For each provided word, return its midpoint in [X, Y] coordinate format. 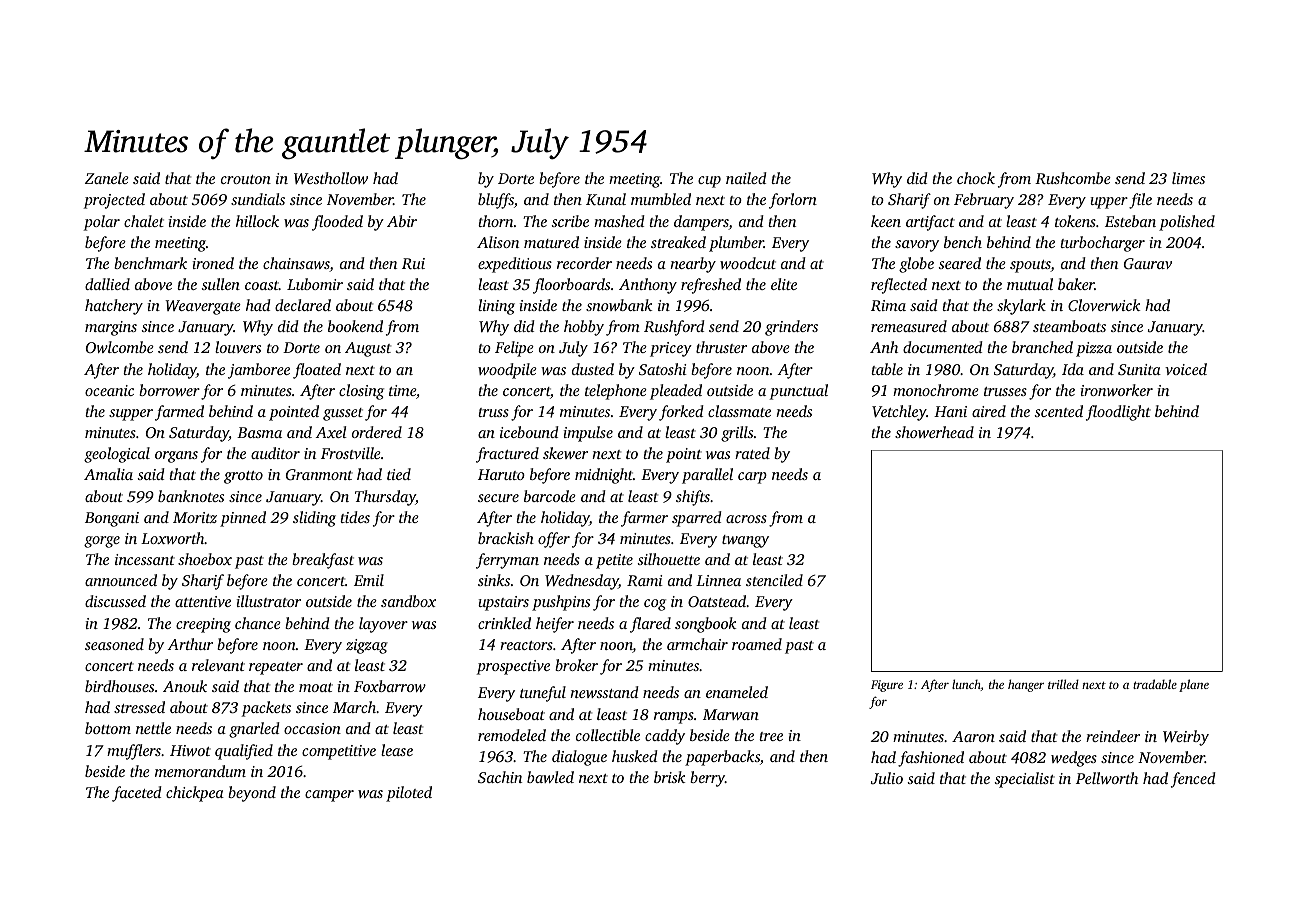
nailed [746, 178]
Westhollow [331, 178]
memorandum [200, 771]
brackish [506, 538]
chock [976, 178]
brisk [669, 777]
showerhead [934, 432]
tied [399, 474]
